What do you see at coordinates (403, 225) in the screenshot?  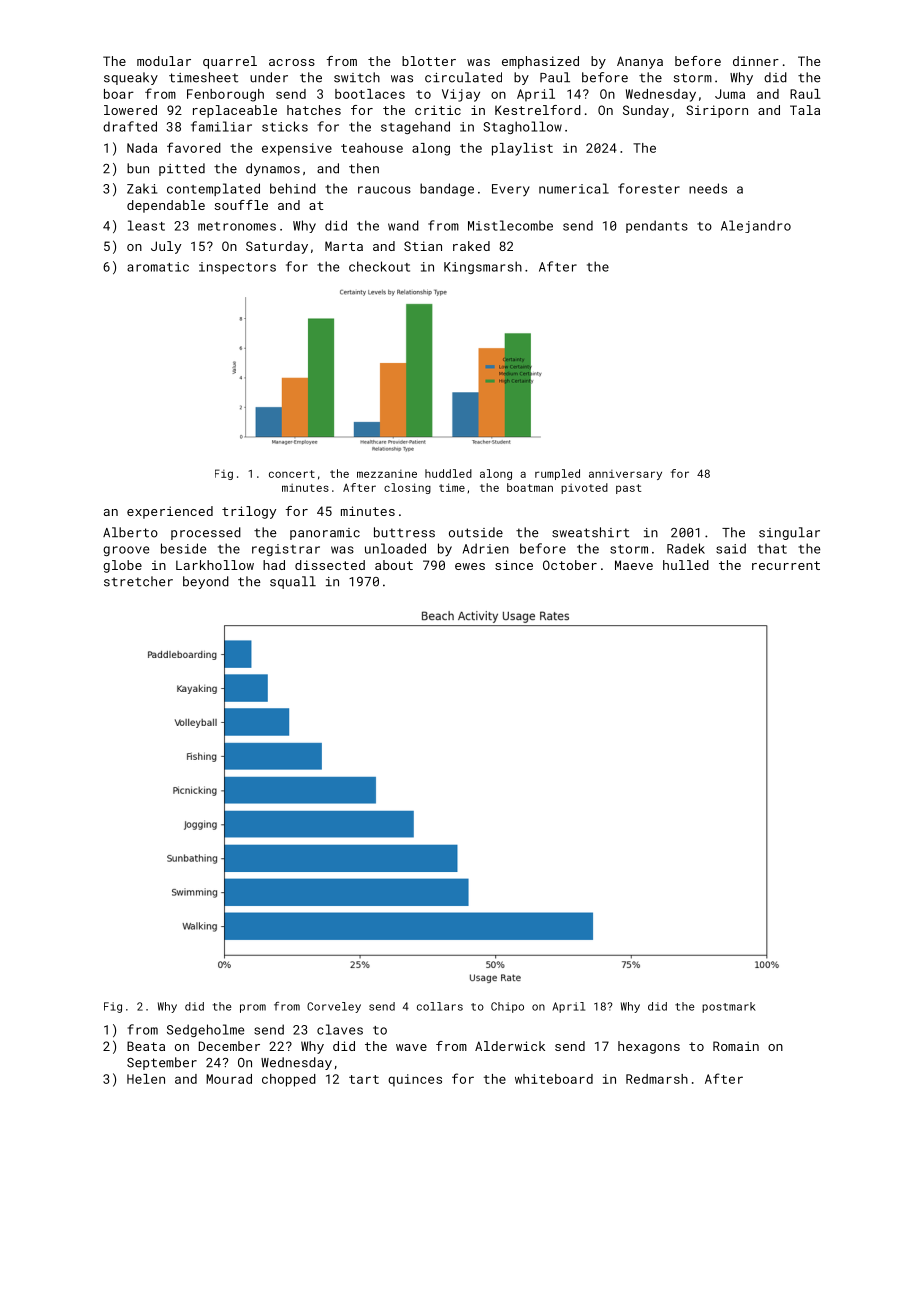 I see `wand` at bounding box center [403, 225].
